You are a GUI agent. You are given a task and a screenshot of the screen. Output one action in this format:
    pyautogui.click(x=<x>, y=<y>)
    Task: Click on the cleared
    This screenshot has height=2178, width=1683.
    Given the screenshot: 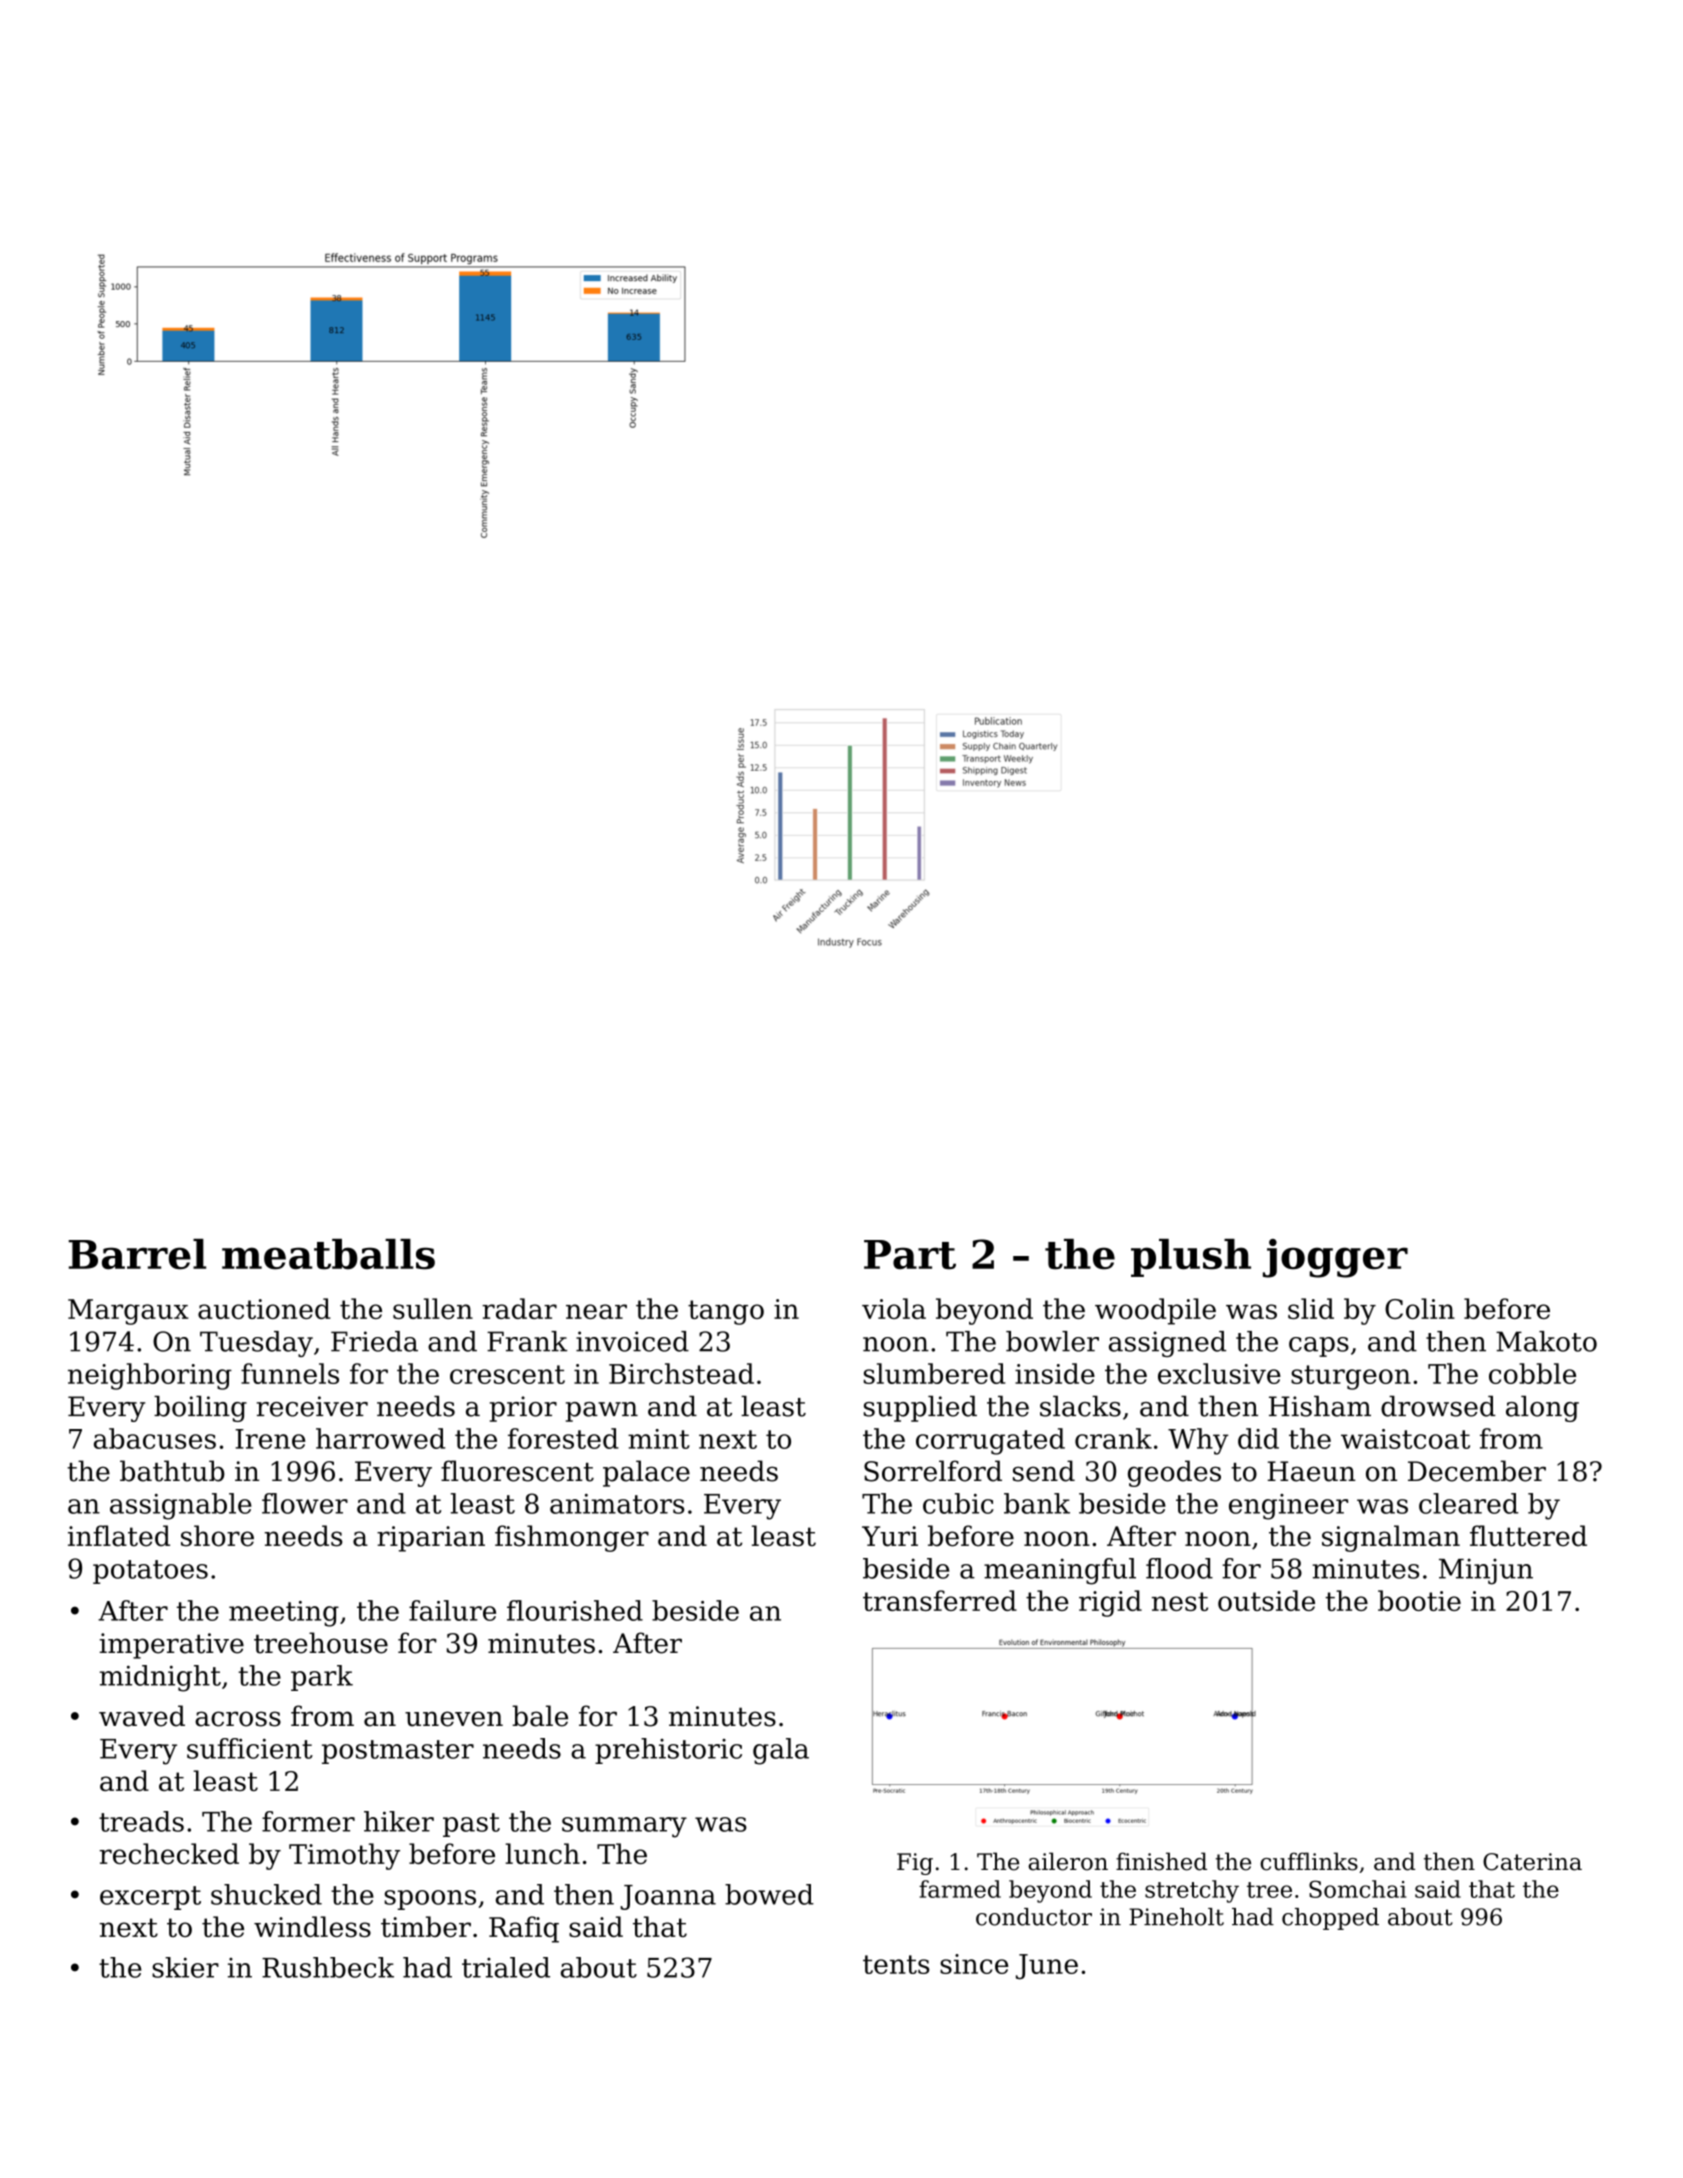 What is the action you would take?
    pyautogui.click(x=1468, y=1503)
